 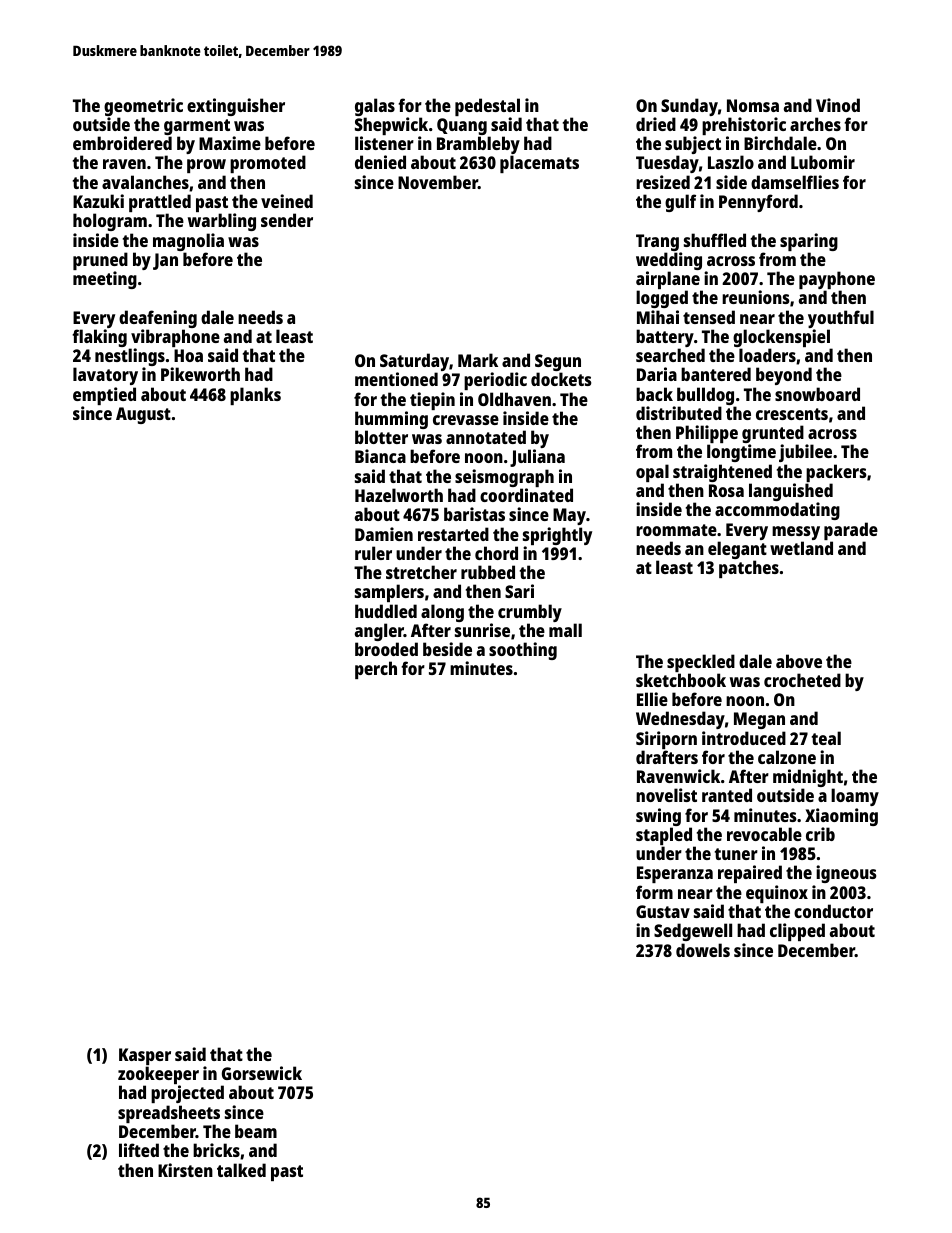 I want to click on Kasper, so click(x=145, y=1057).
